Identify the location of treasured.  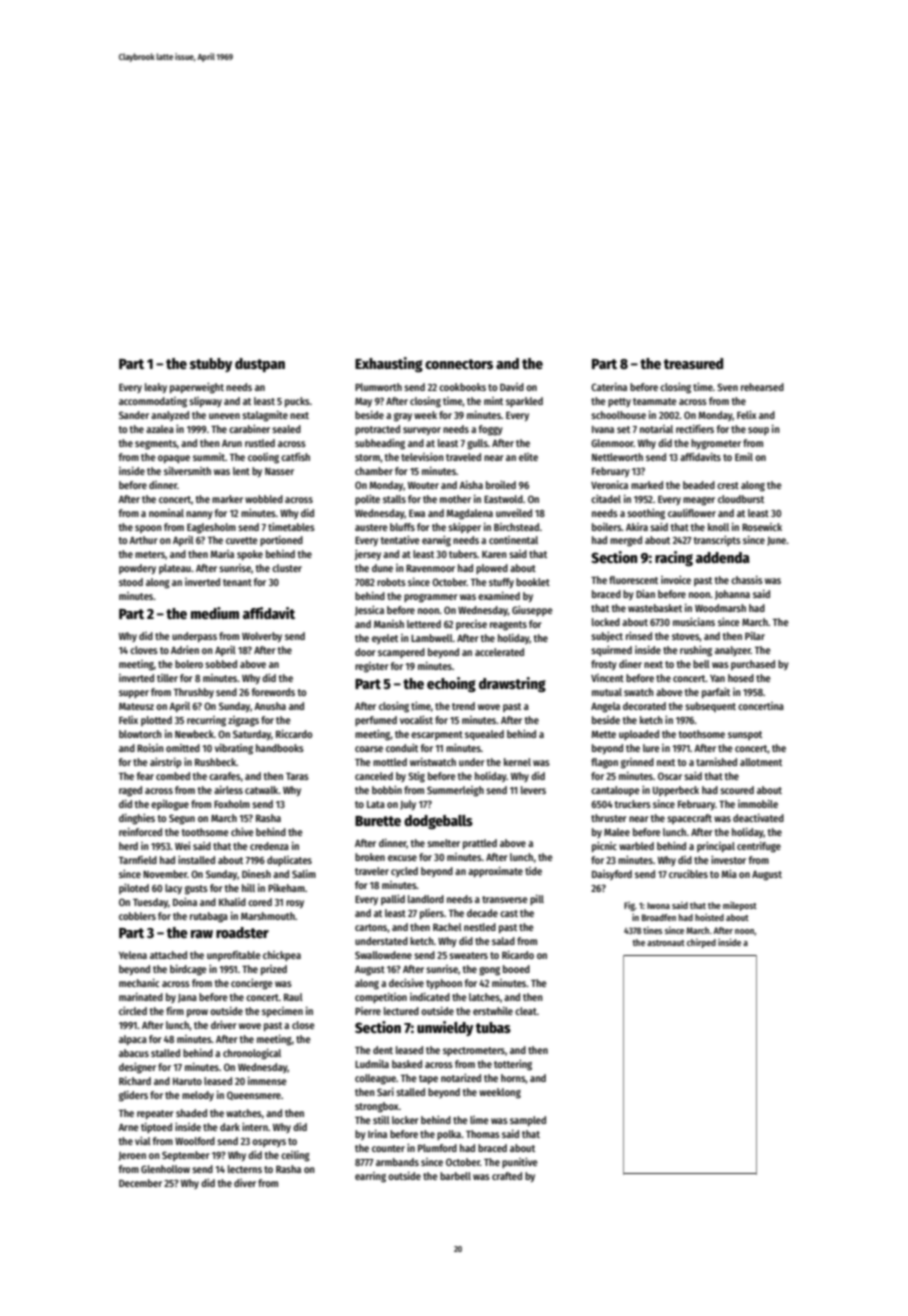
(693, 363).
